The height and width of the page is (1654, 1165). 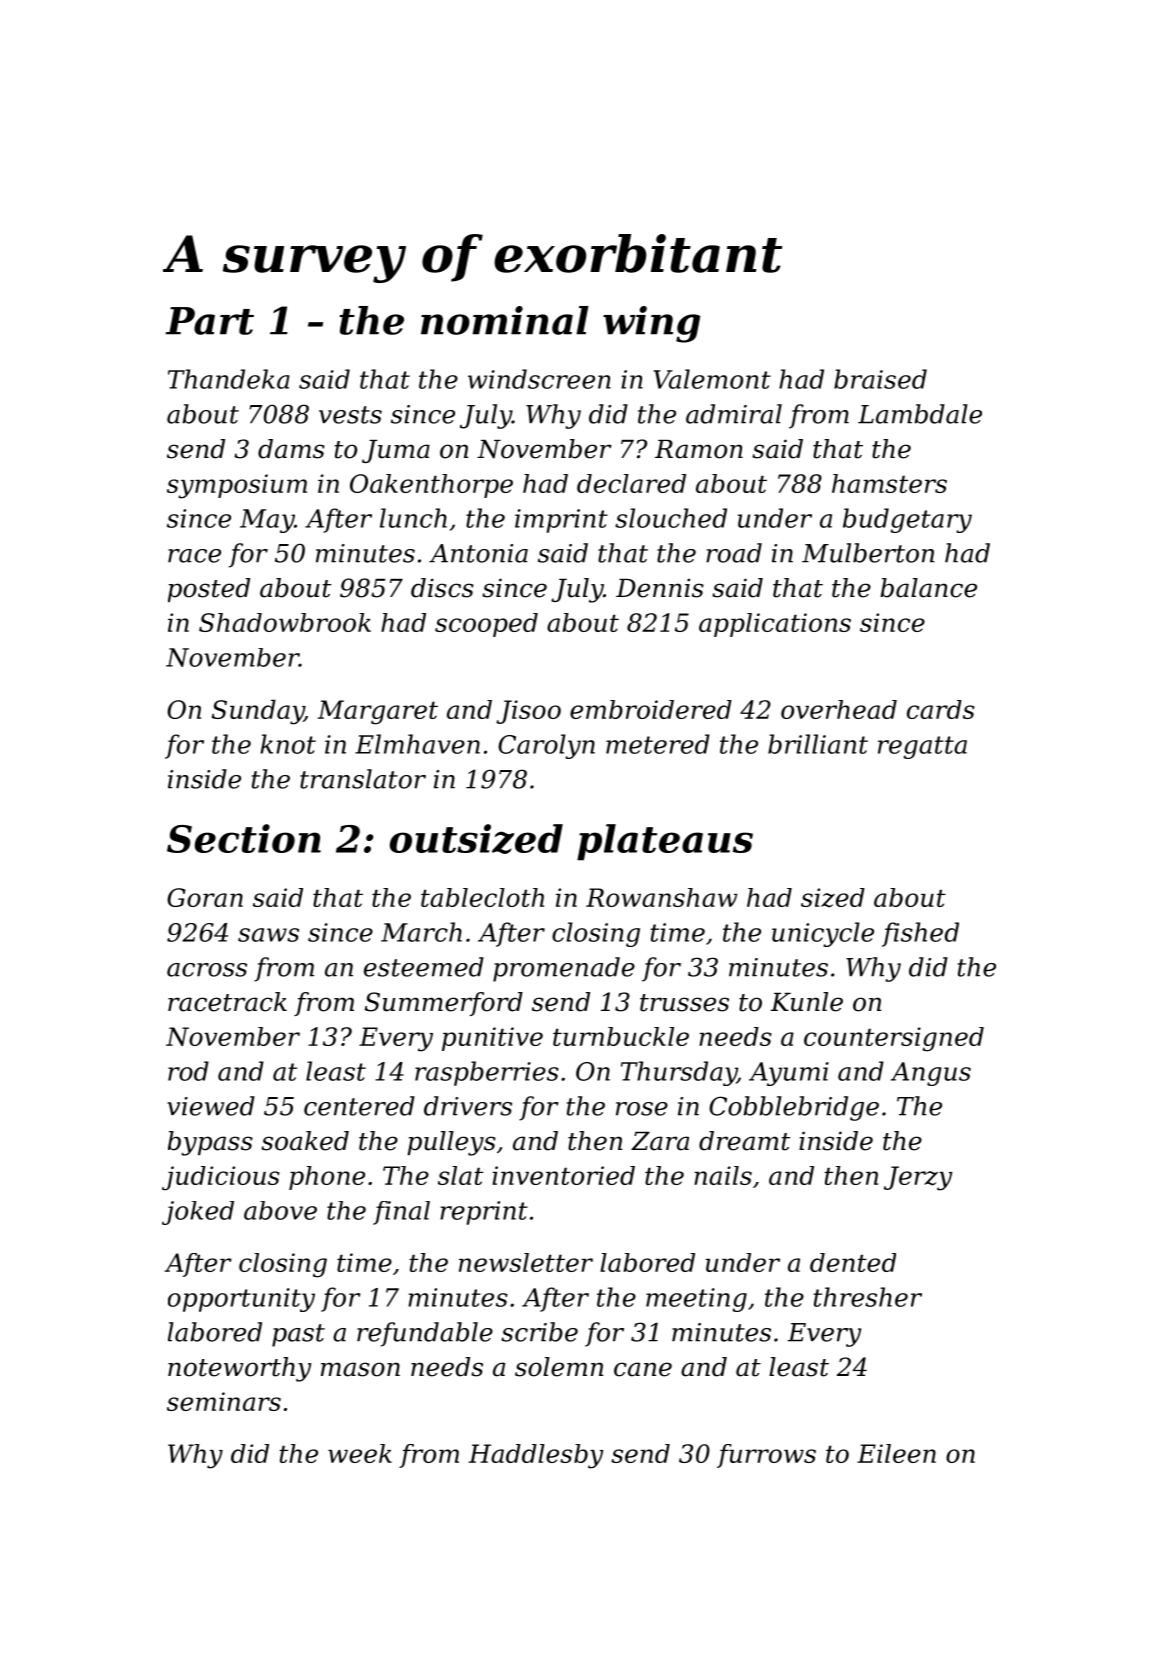 What do you see at coordinates (268, 935) in the page?
I see `saws` at bounding box center [268, 935].
